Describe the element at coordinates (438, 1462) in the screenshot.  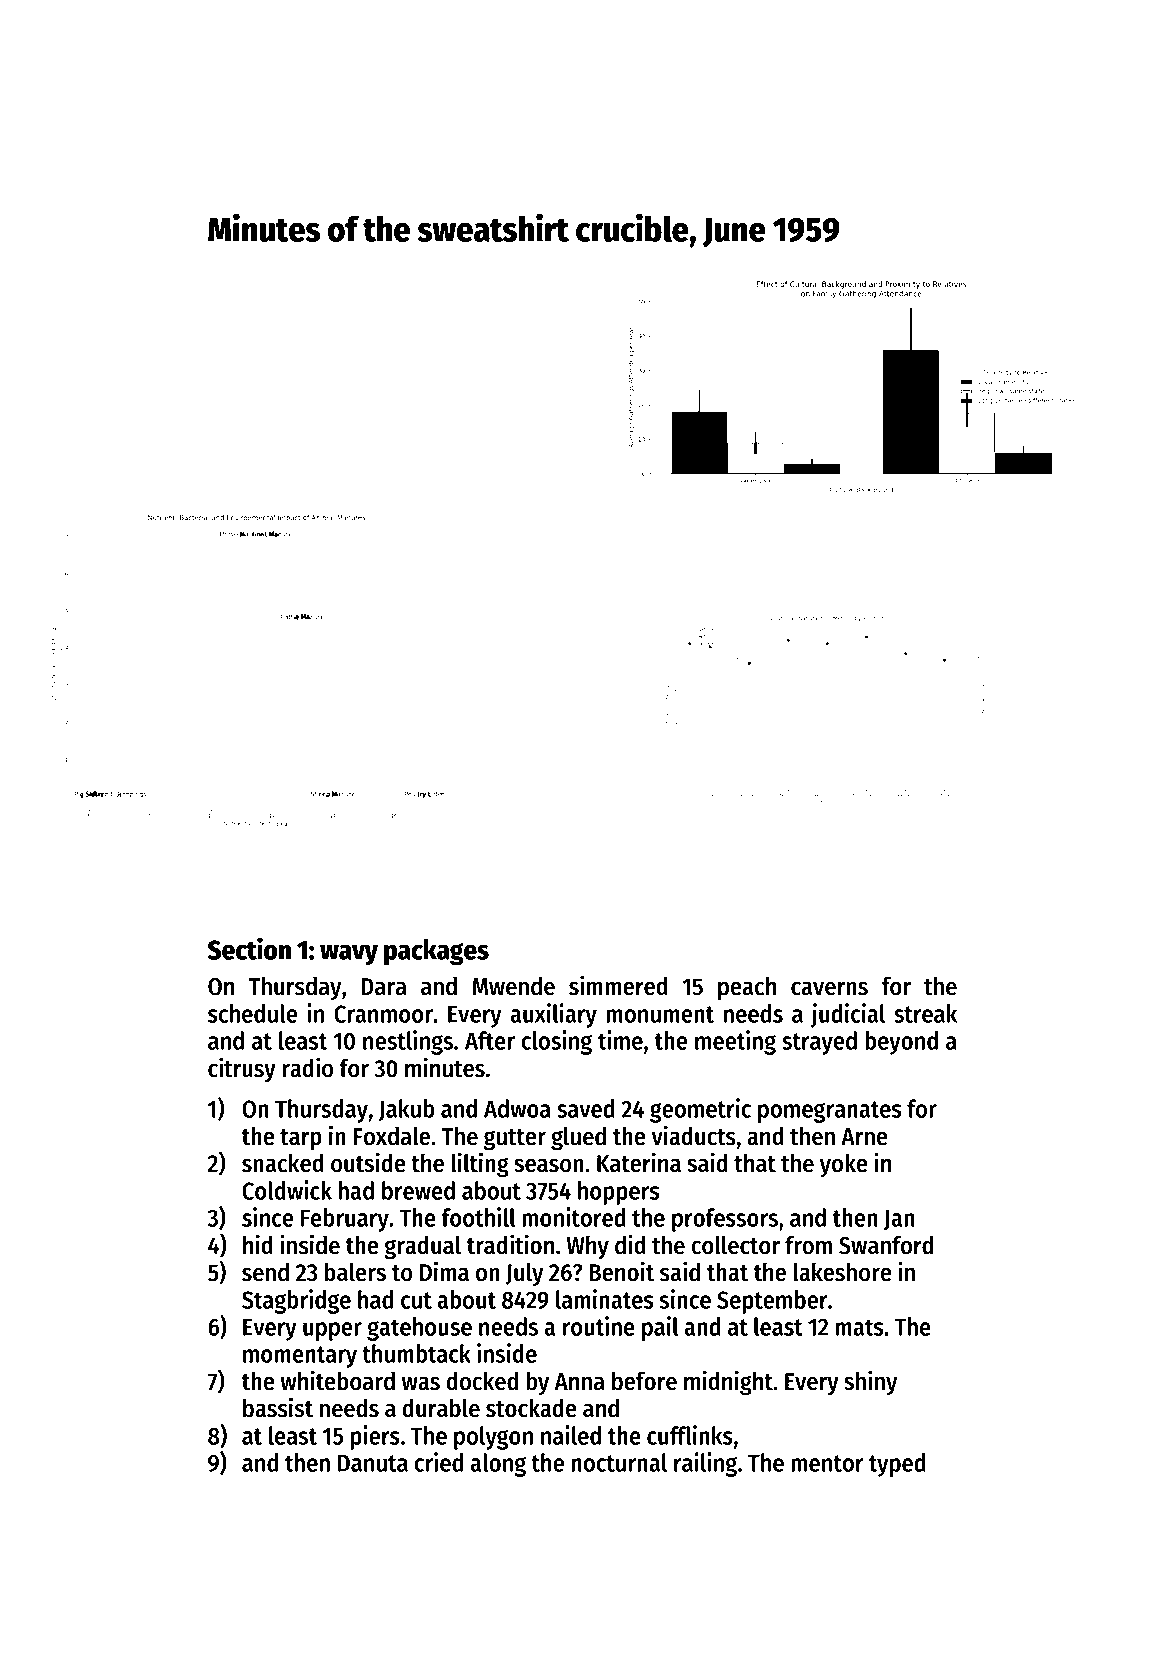
I see `cried` at that location.
